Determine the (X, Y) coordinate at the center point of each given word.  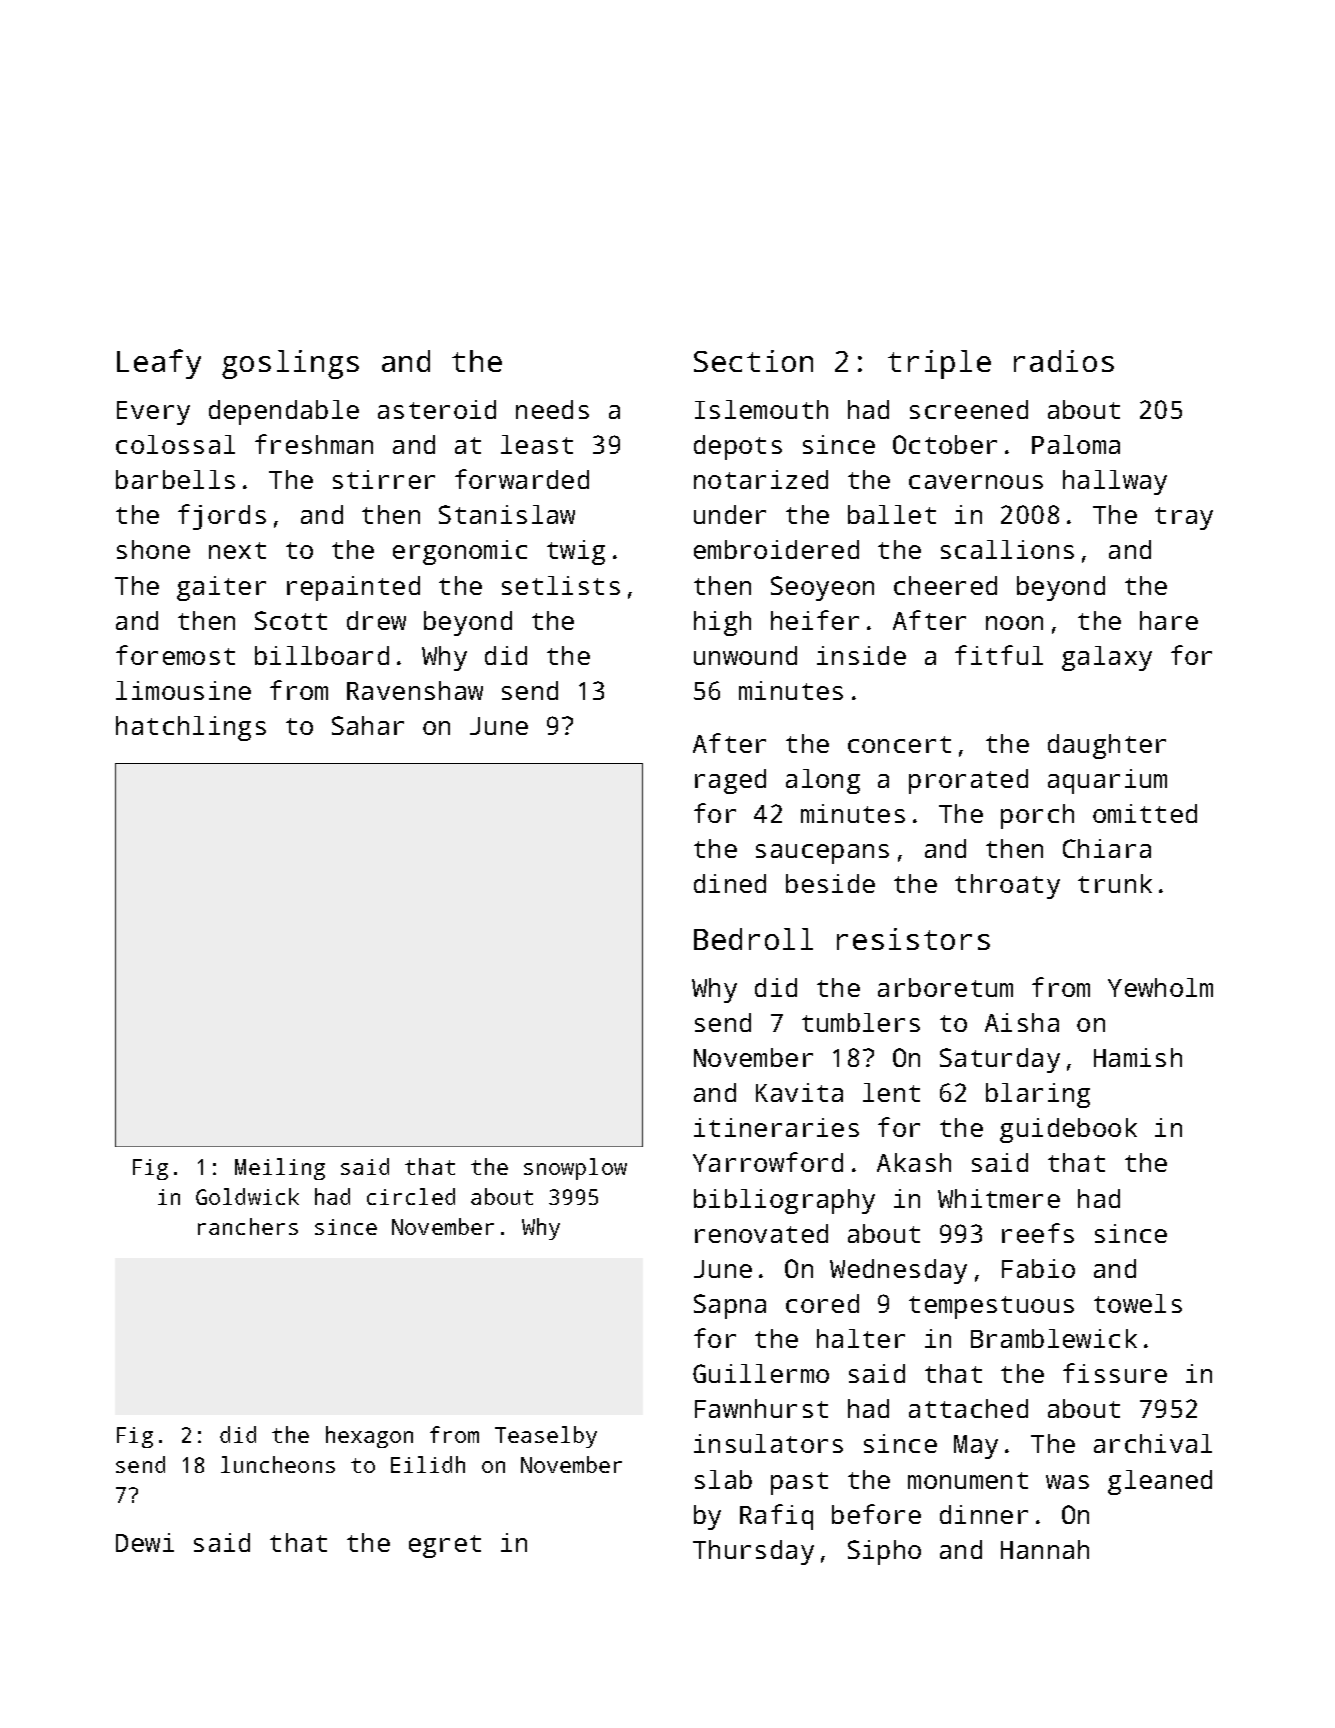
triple (939, 364)
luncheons (278, 1464)
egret (445, 1546)
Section (753, 361)
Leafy (159, 364)
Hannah (1045, 1549)
